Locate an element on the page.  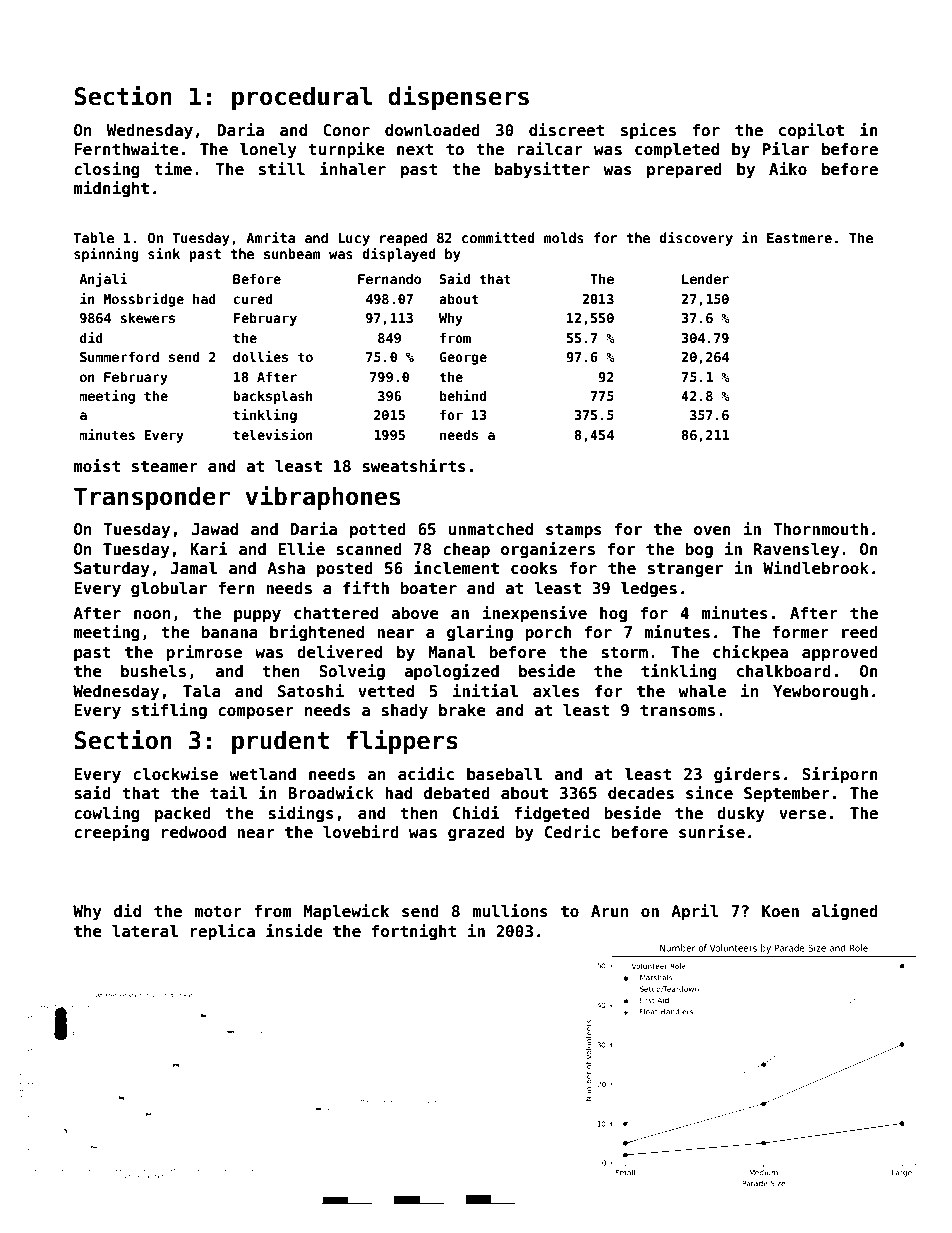
spices is located at coordinates (648, 131).
